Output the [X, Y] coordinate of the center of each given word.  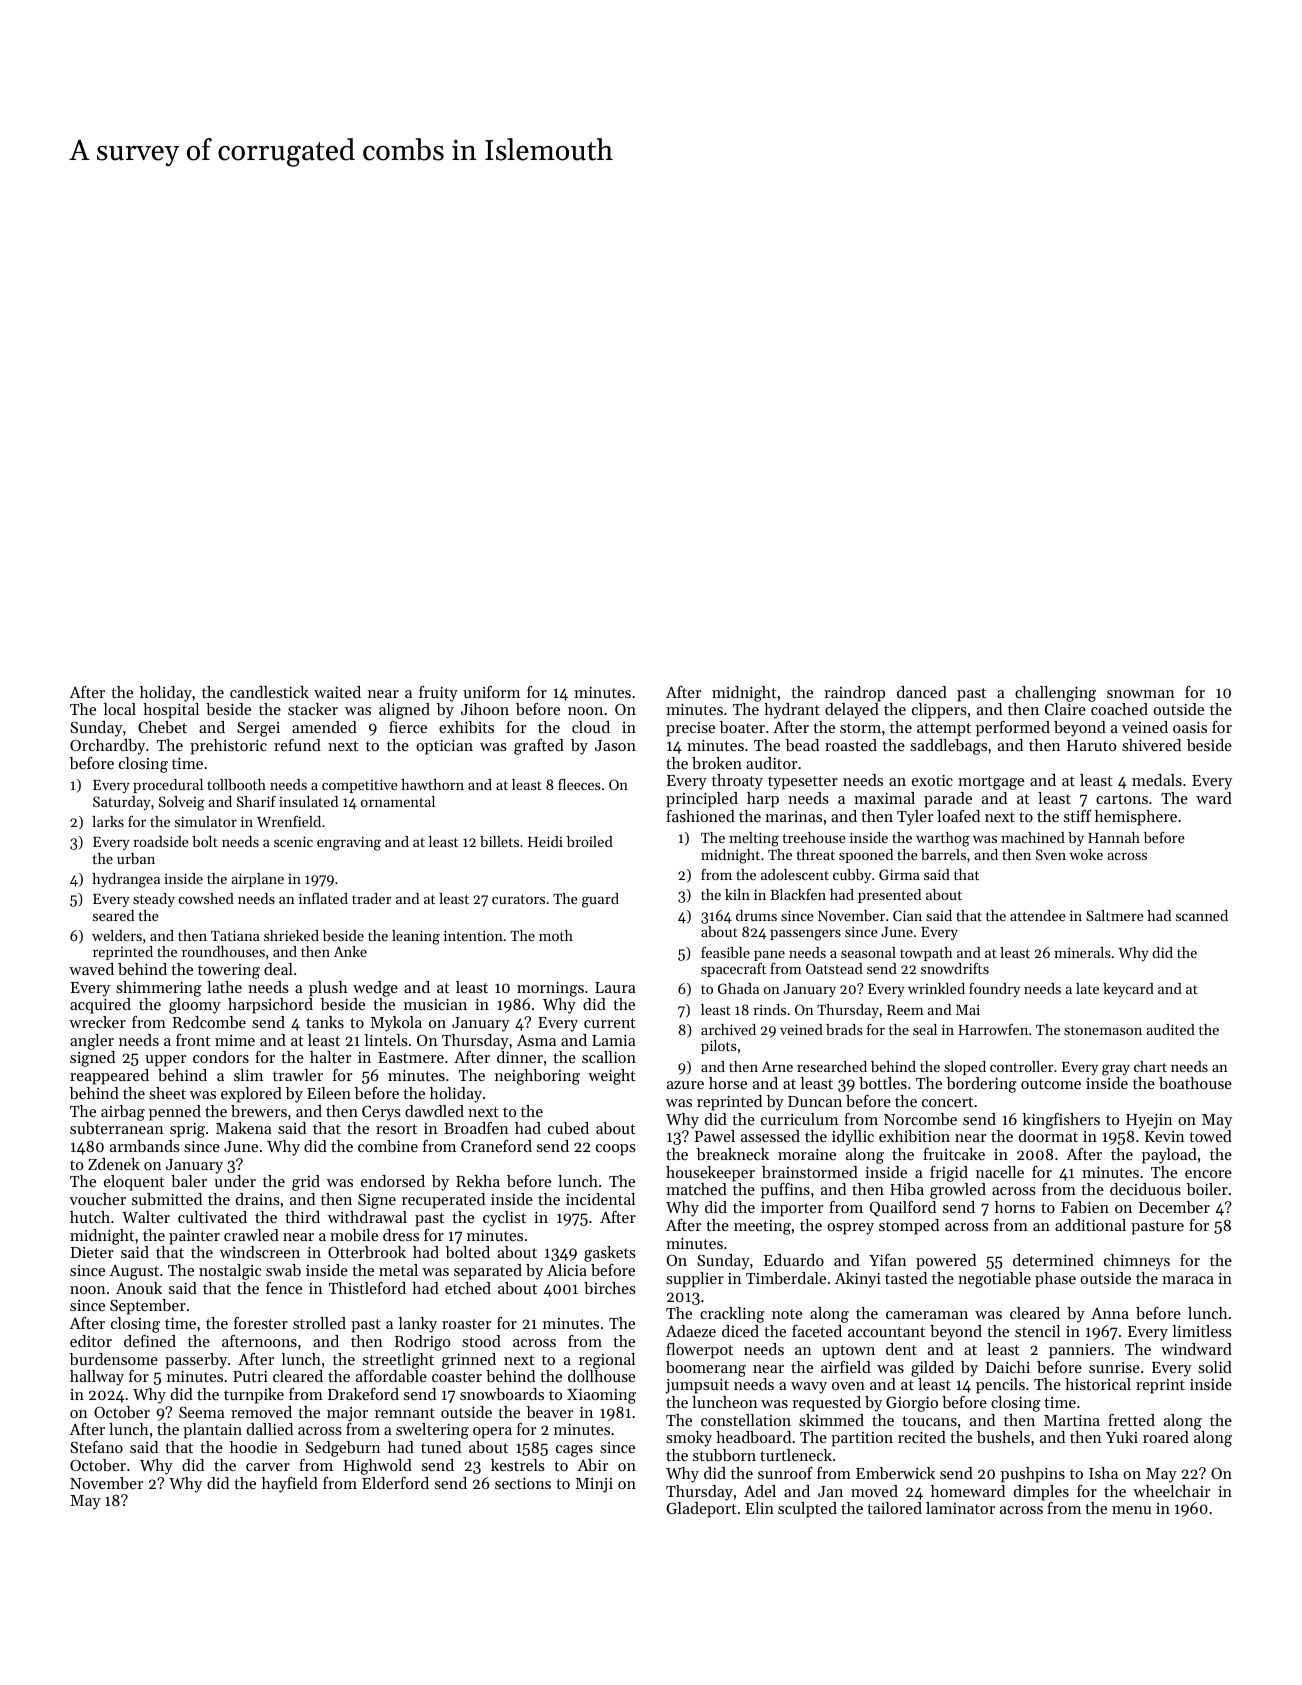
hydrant [792, 711]
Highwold [377, 1467]
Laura [615, 987]
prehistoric [228, 747]
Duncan [815, 1101]
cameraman [927, 1315]
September [148, 1307]
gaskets [610, 1254]
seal [925, 1029]
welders [117, 935]
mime [235, 1040]
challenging [1055, 694]
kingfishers [1061, 1121]
